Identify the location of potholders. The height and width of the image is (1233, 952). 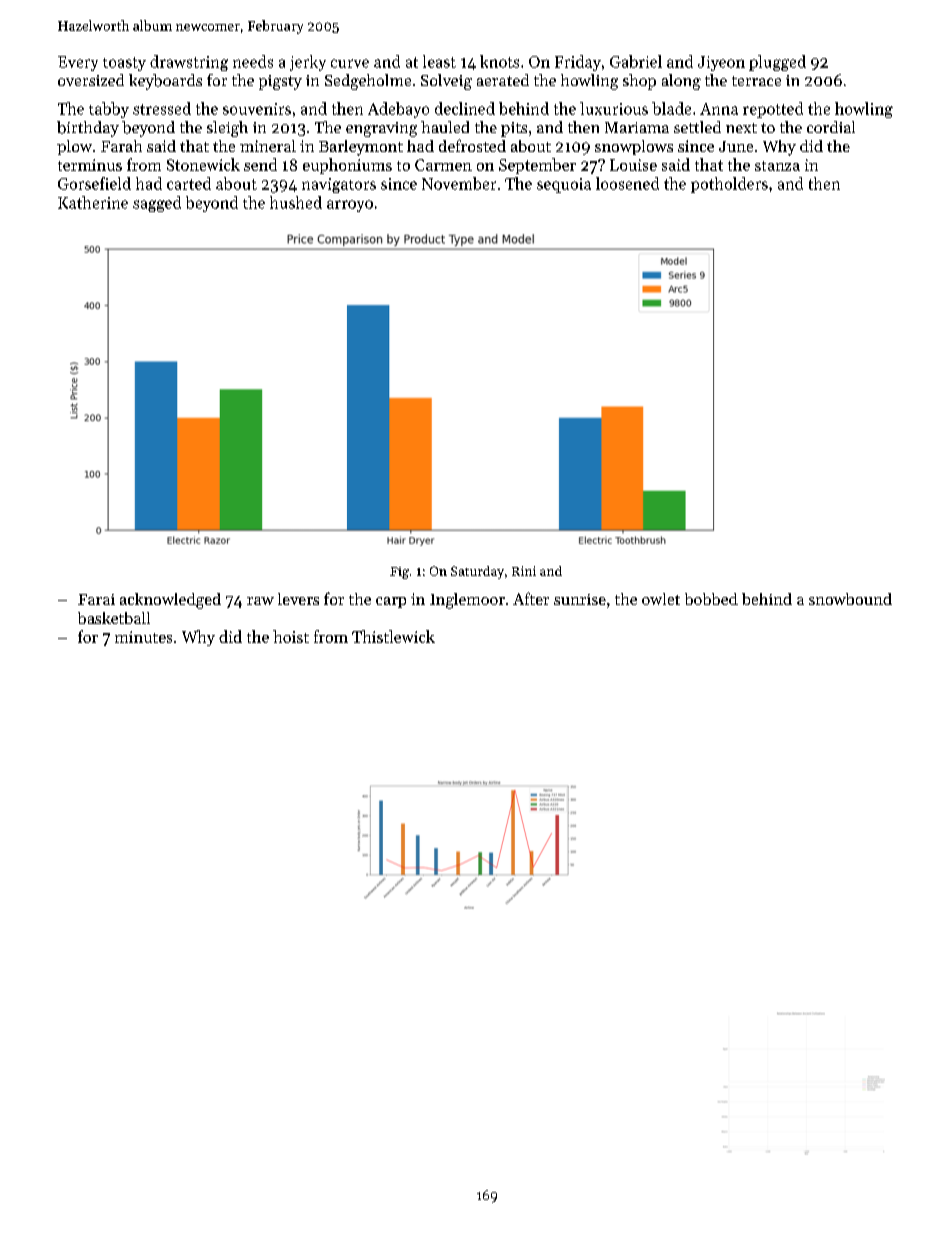
(729, 185).
